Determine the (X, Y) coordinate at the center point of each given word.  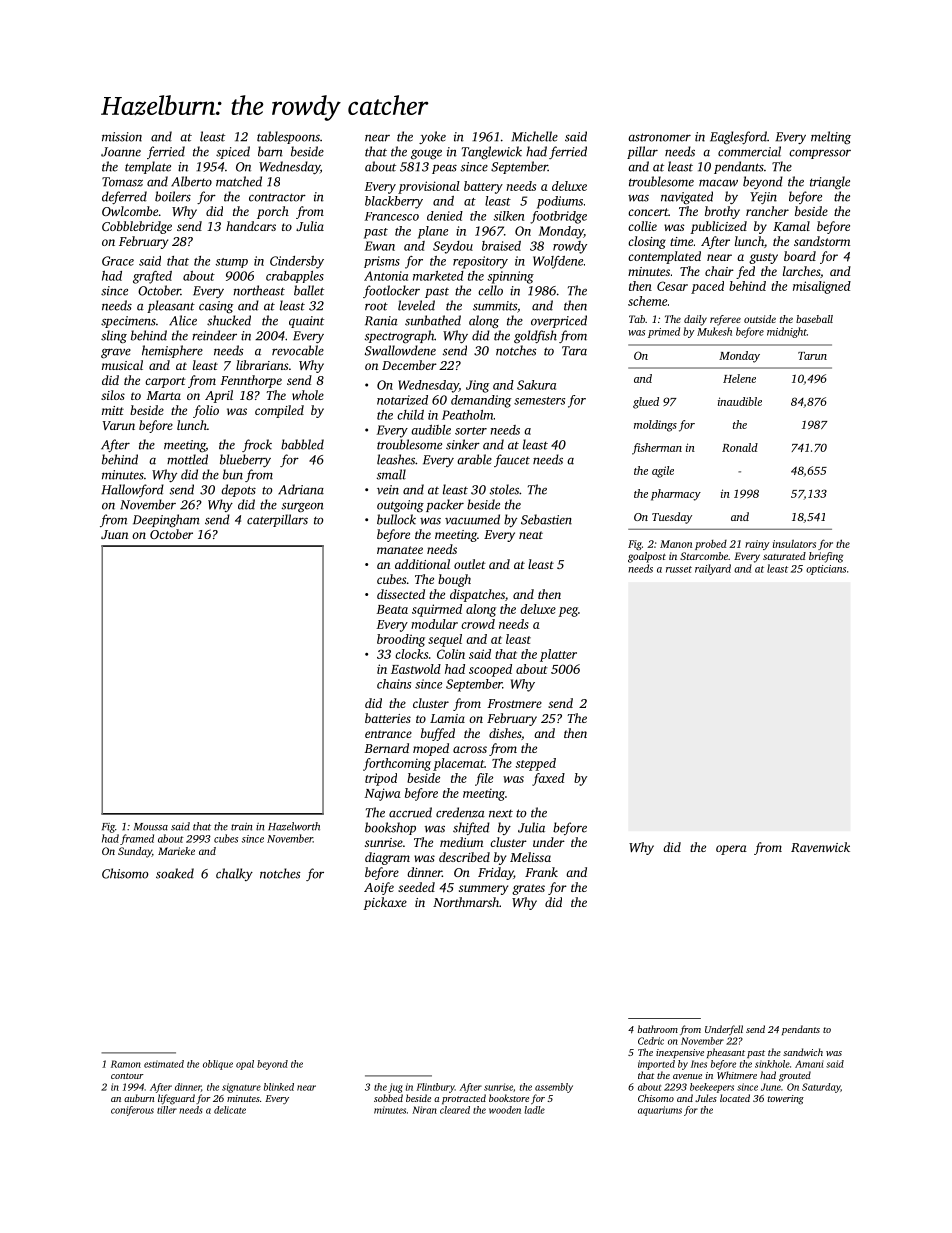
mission (122, 137)
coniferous (132, 1111)
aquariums (660, 1111)
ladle (534, 1110)
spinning (510, 277)
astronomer (659, 137)
